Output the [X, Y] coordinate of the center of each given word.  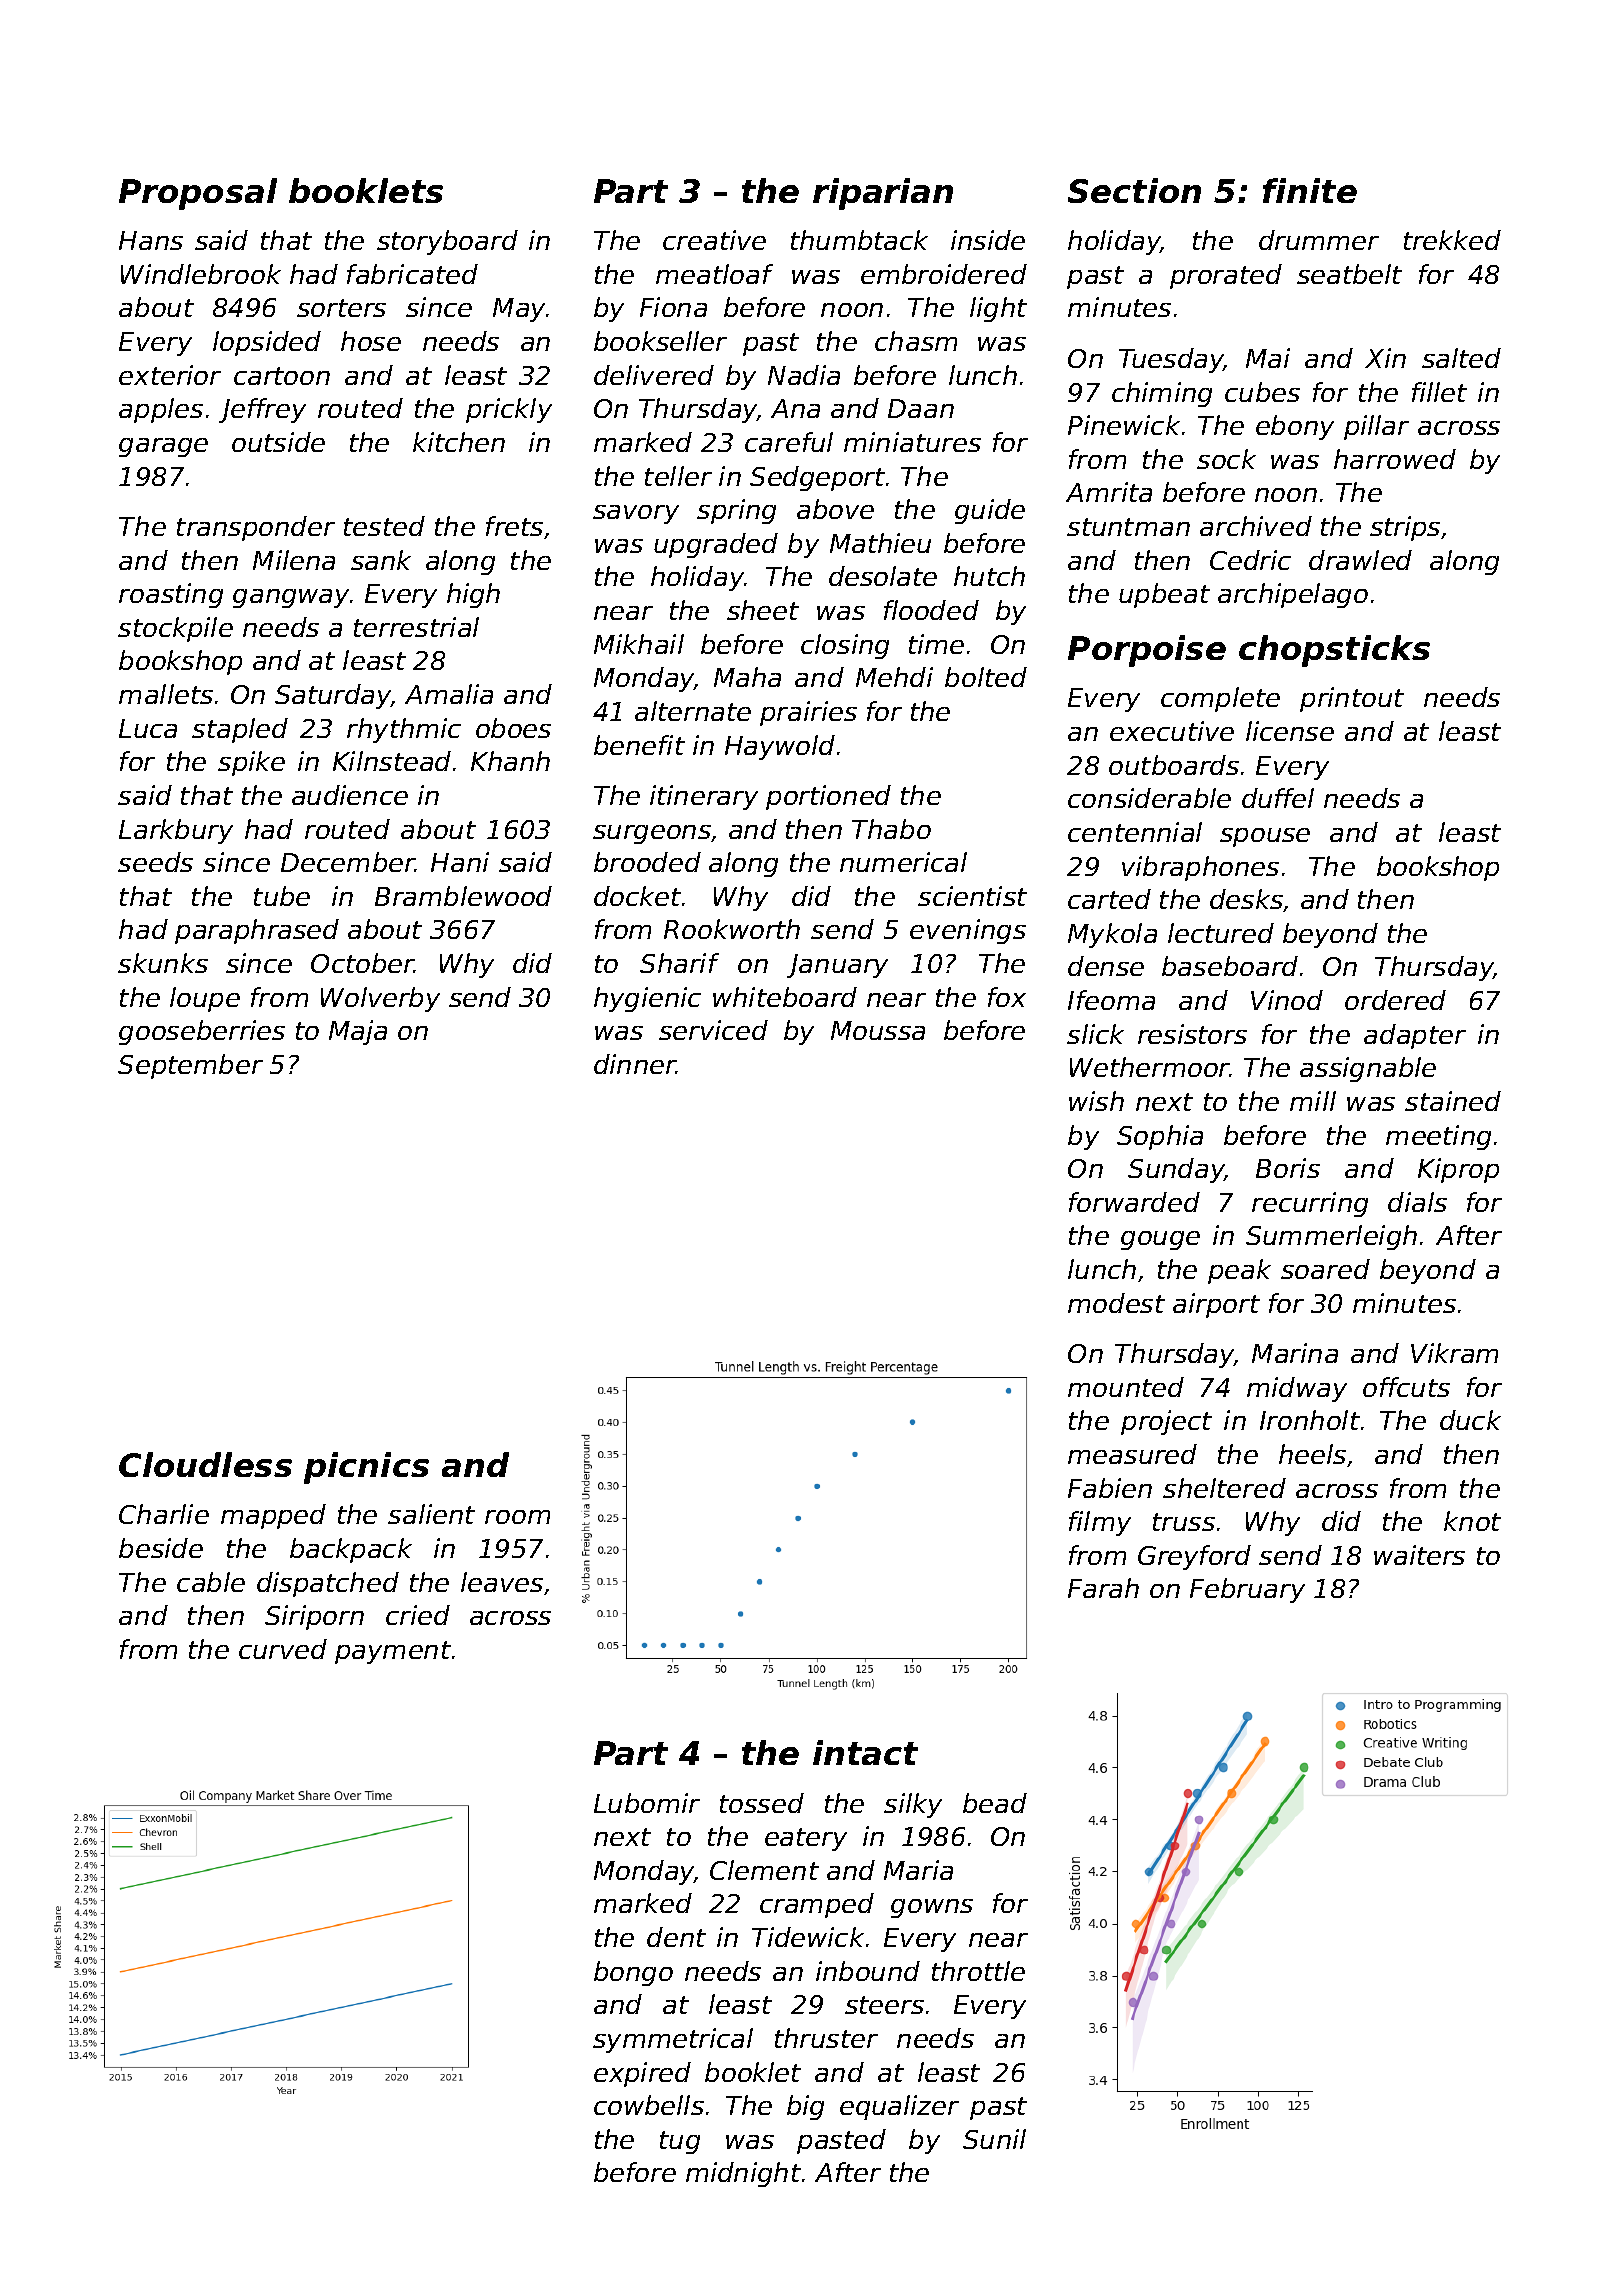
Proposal [198, 194]
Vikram [1454, 1353]
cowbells [649, 2105]
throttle [978, 1971]
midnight [743, 2174]
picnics [366, 1468]
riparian [883, 194]
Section [1134, 190]
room [517, 1517]
